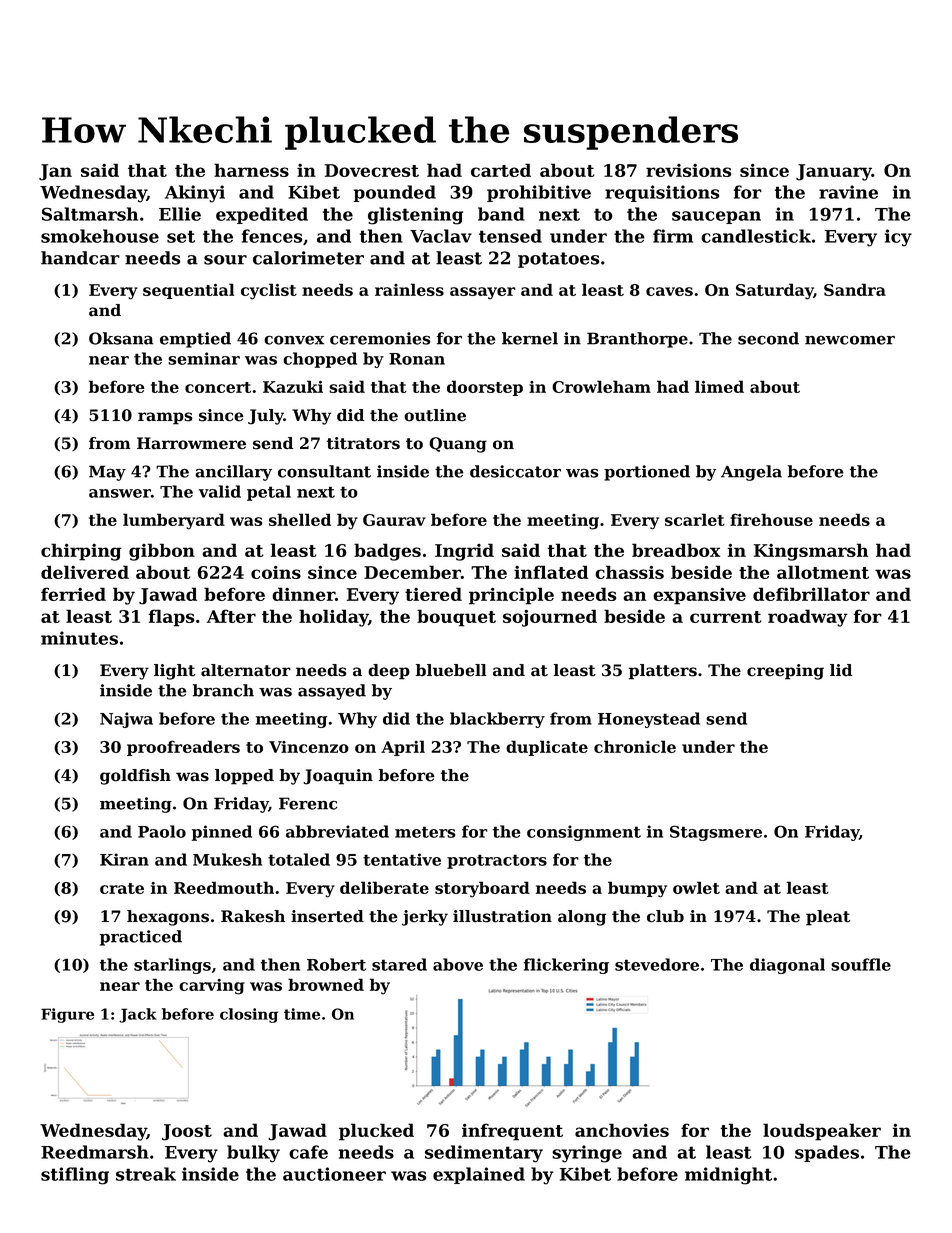 This screenshot has width=952, height=1233. I want to click on alternator, so click(246, 670).
